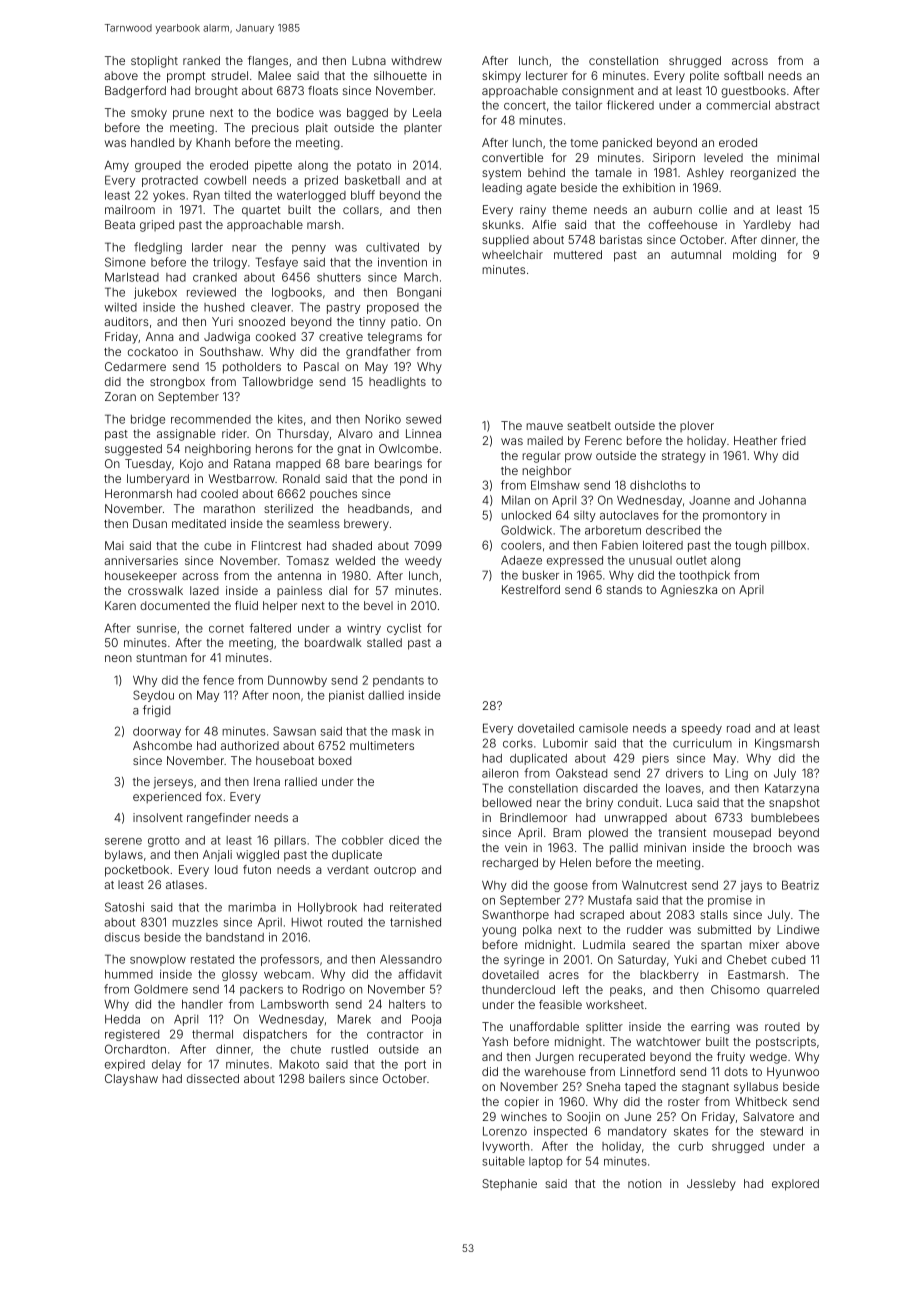 This screenshot has width=924, height=1308. Describe the element at coordinates (684, 457) in the screenshot. I see `strategy` at that location.
